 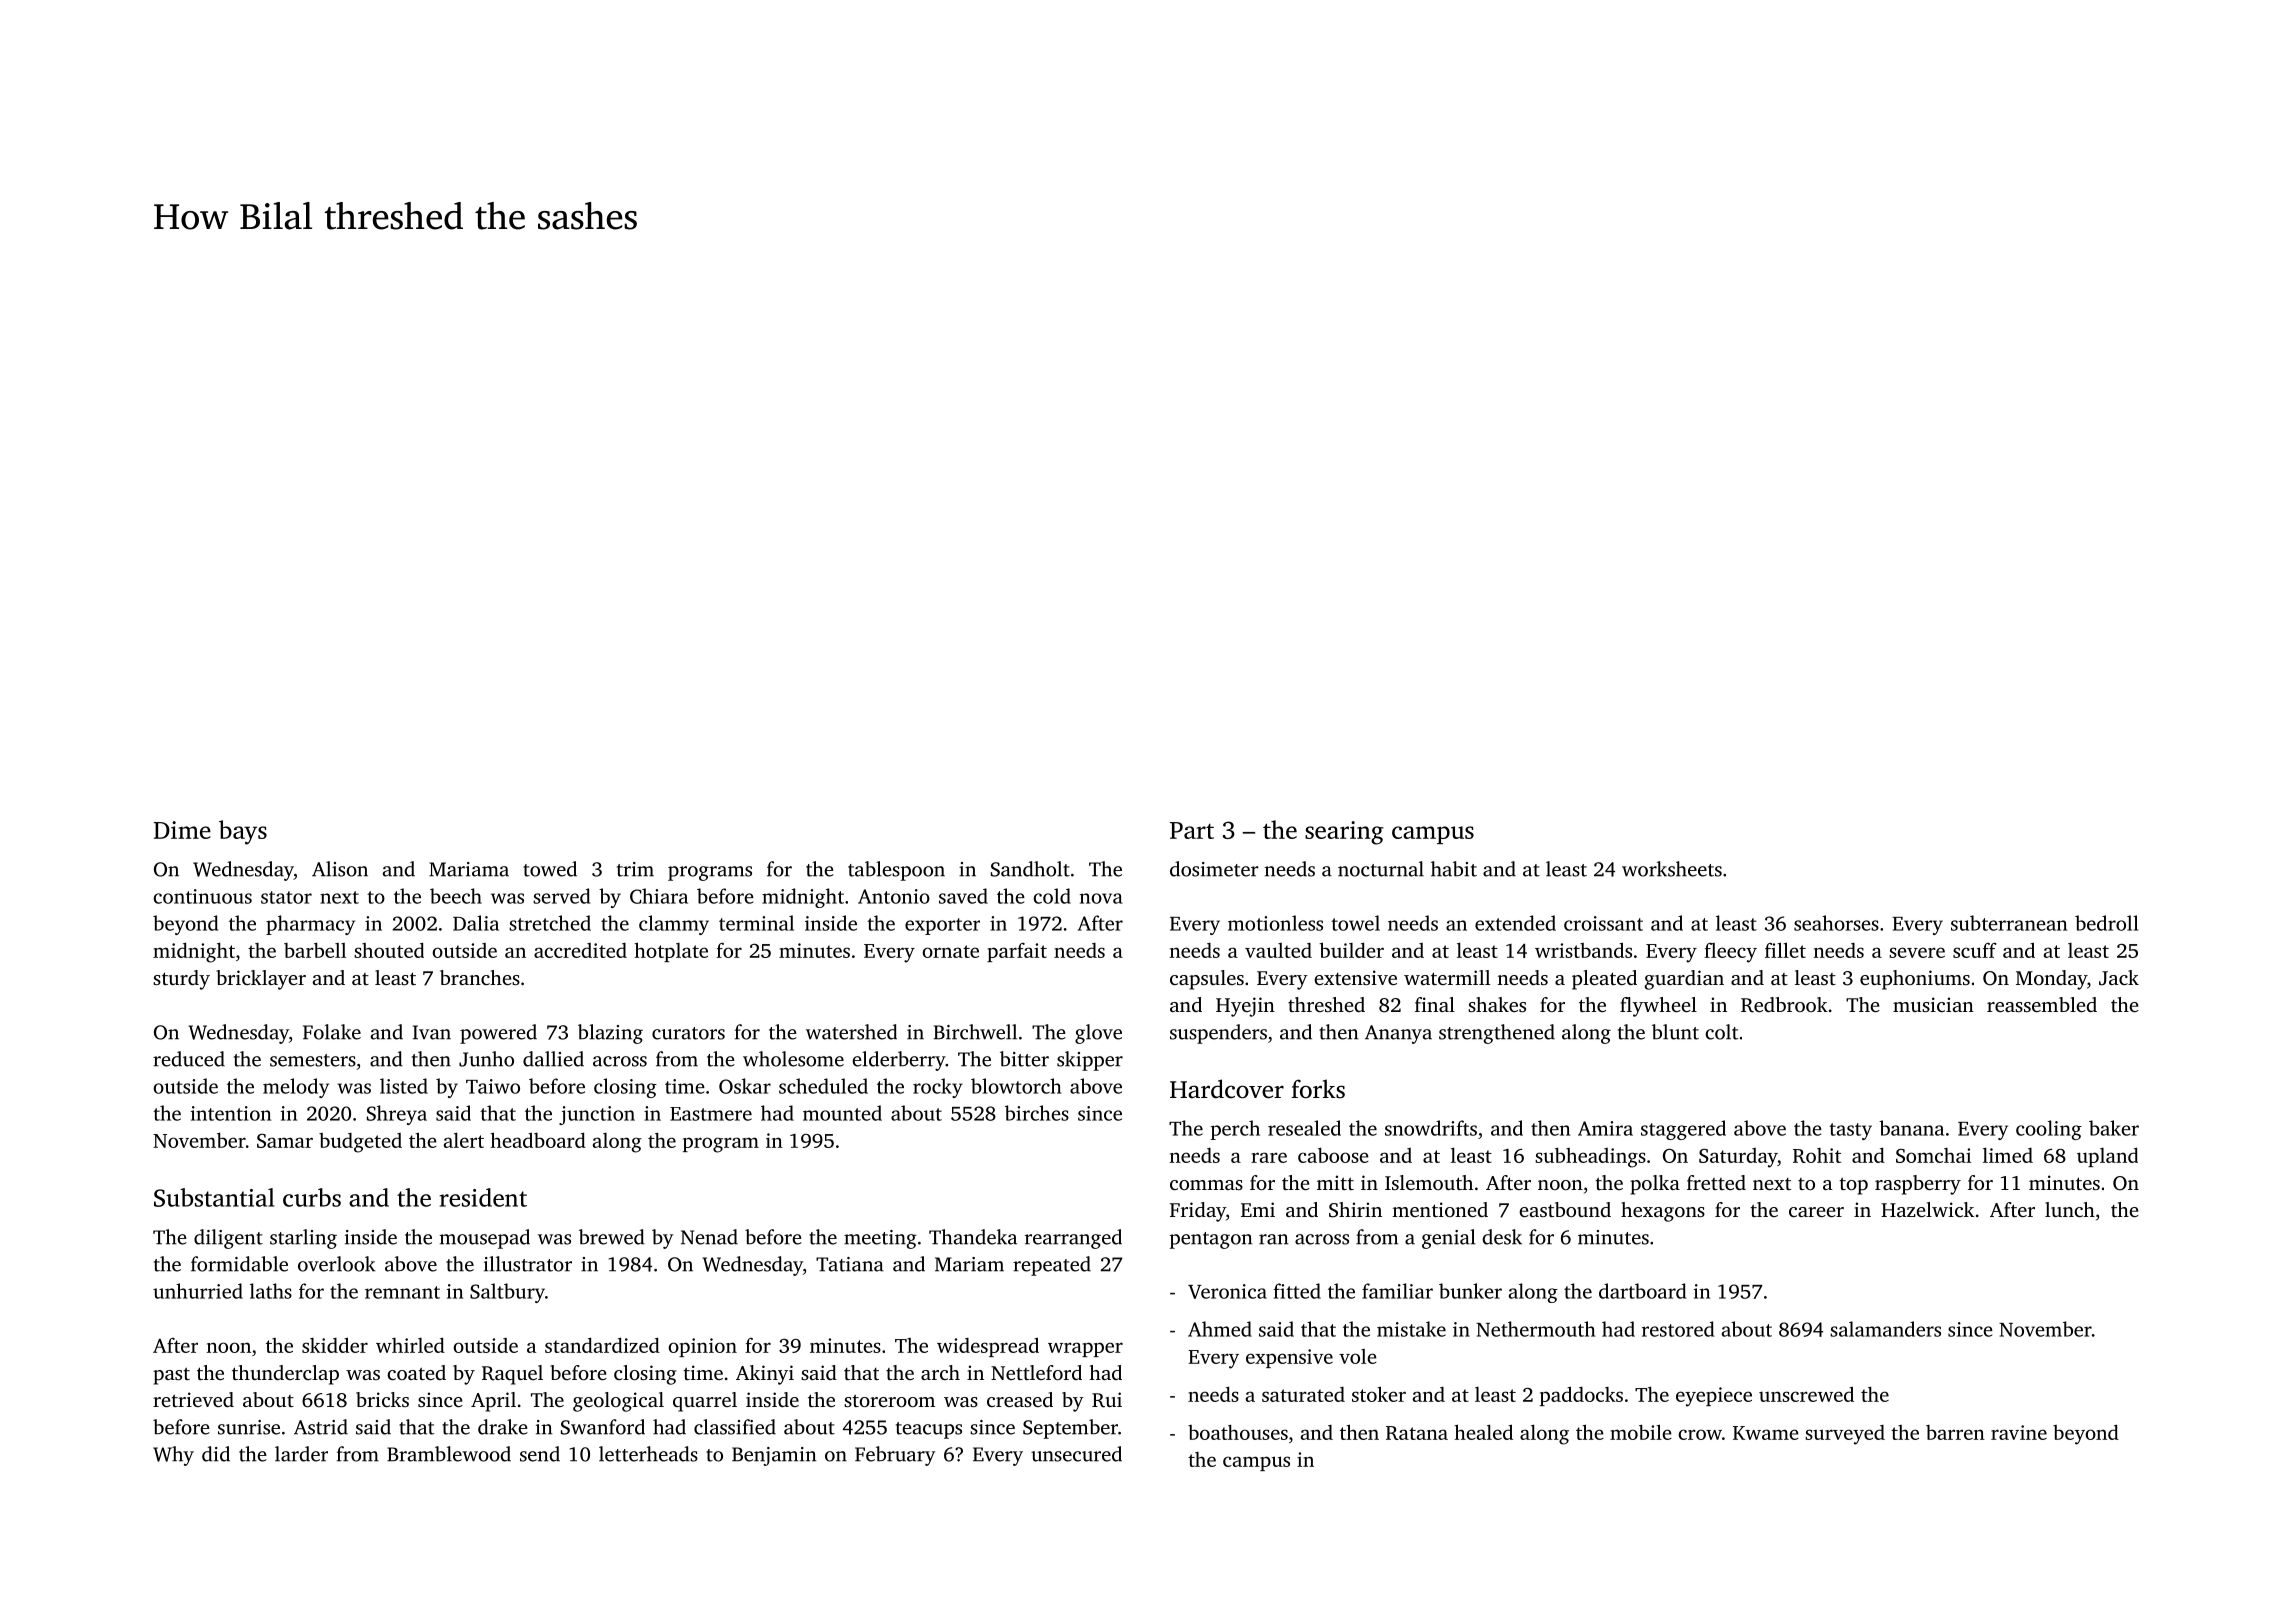 I want to click on bays, so click(x=243, y=832).
